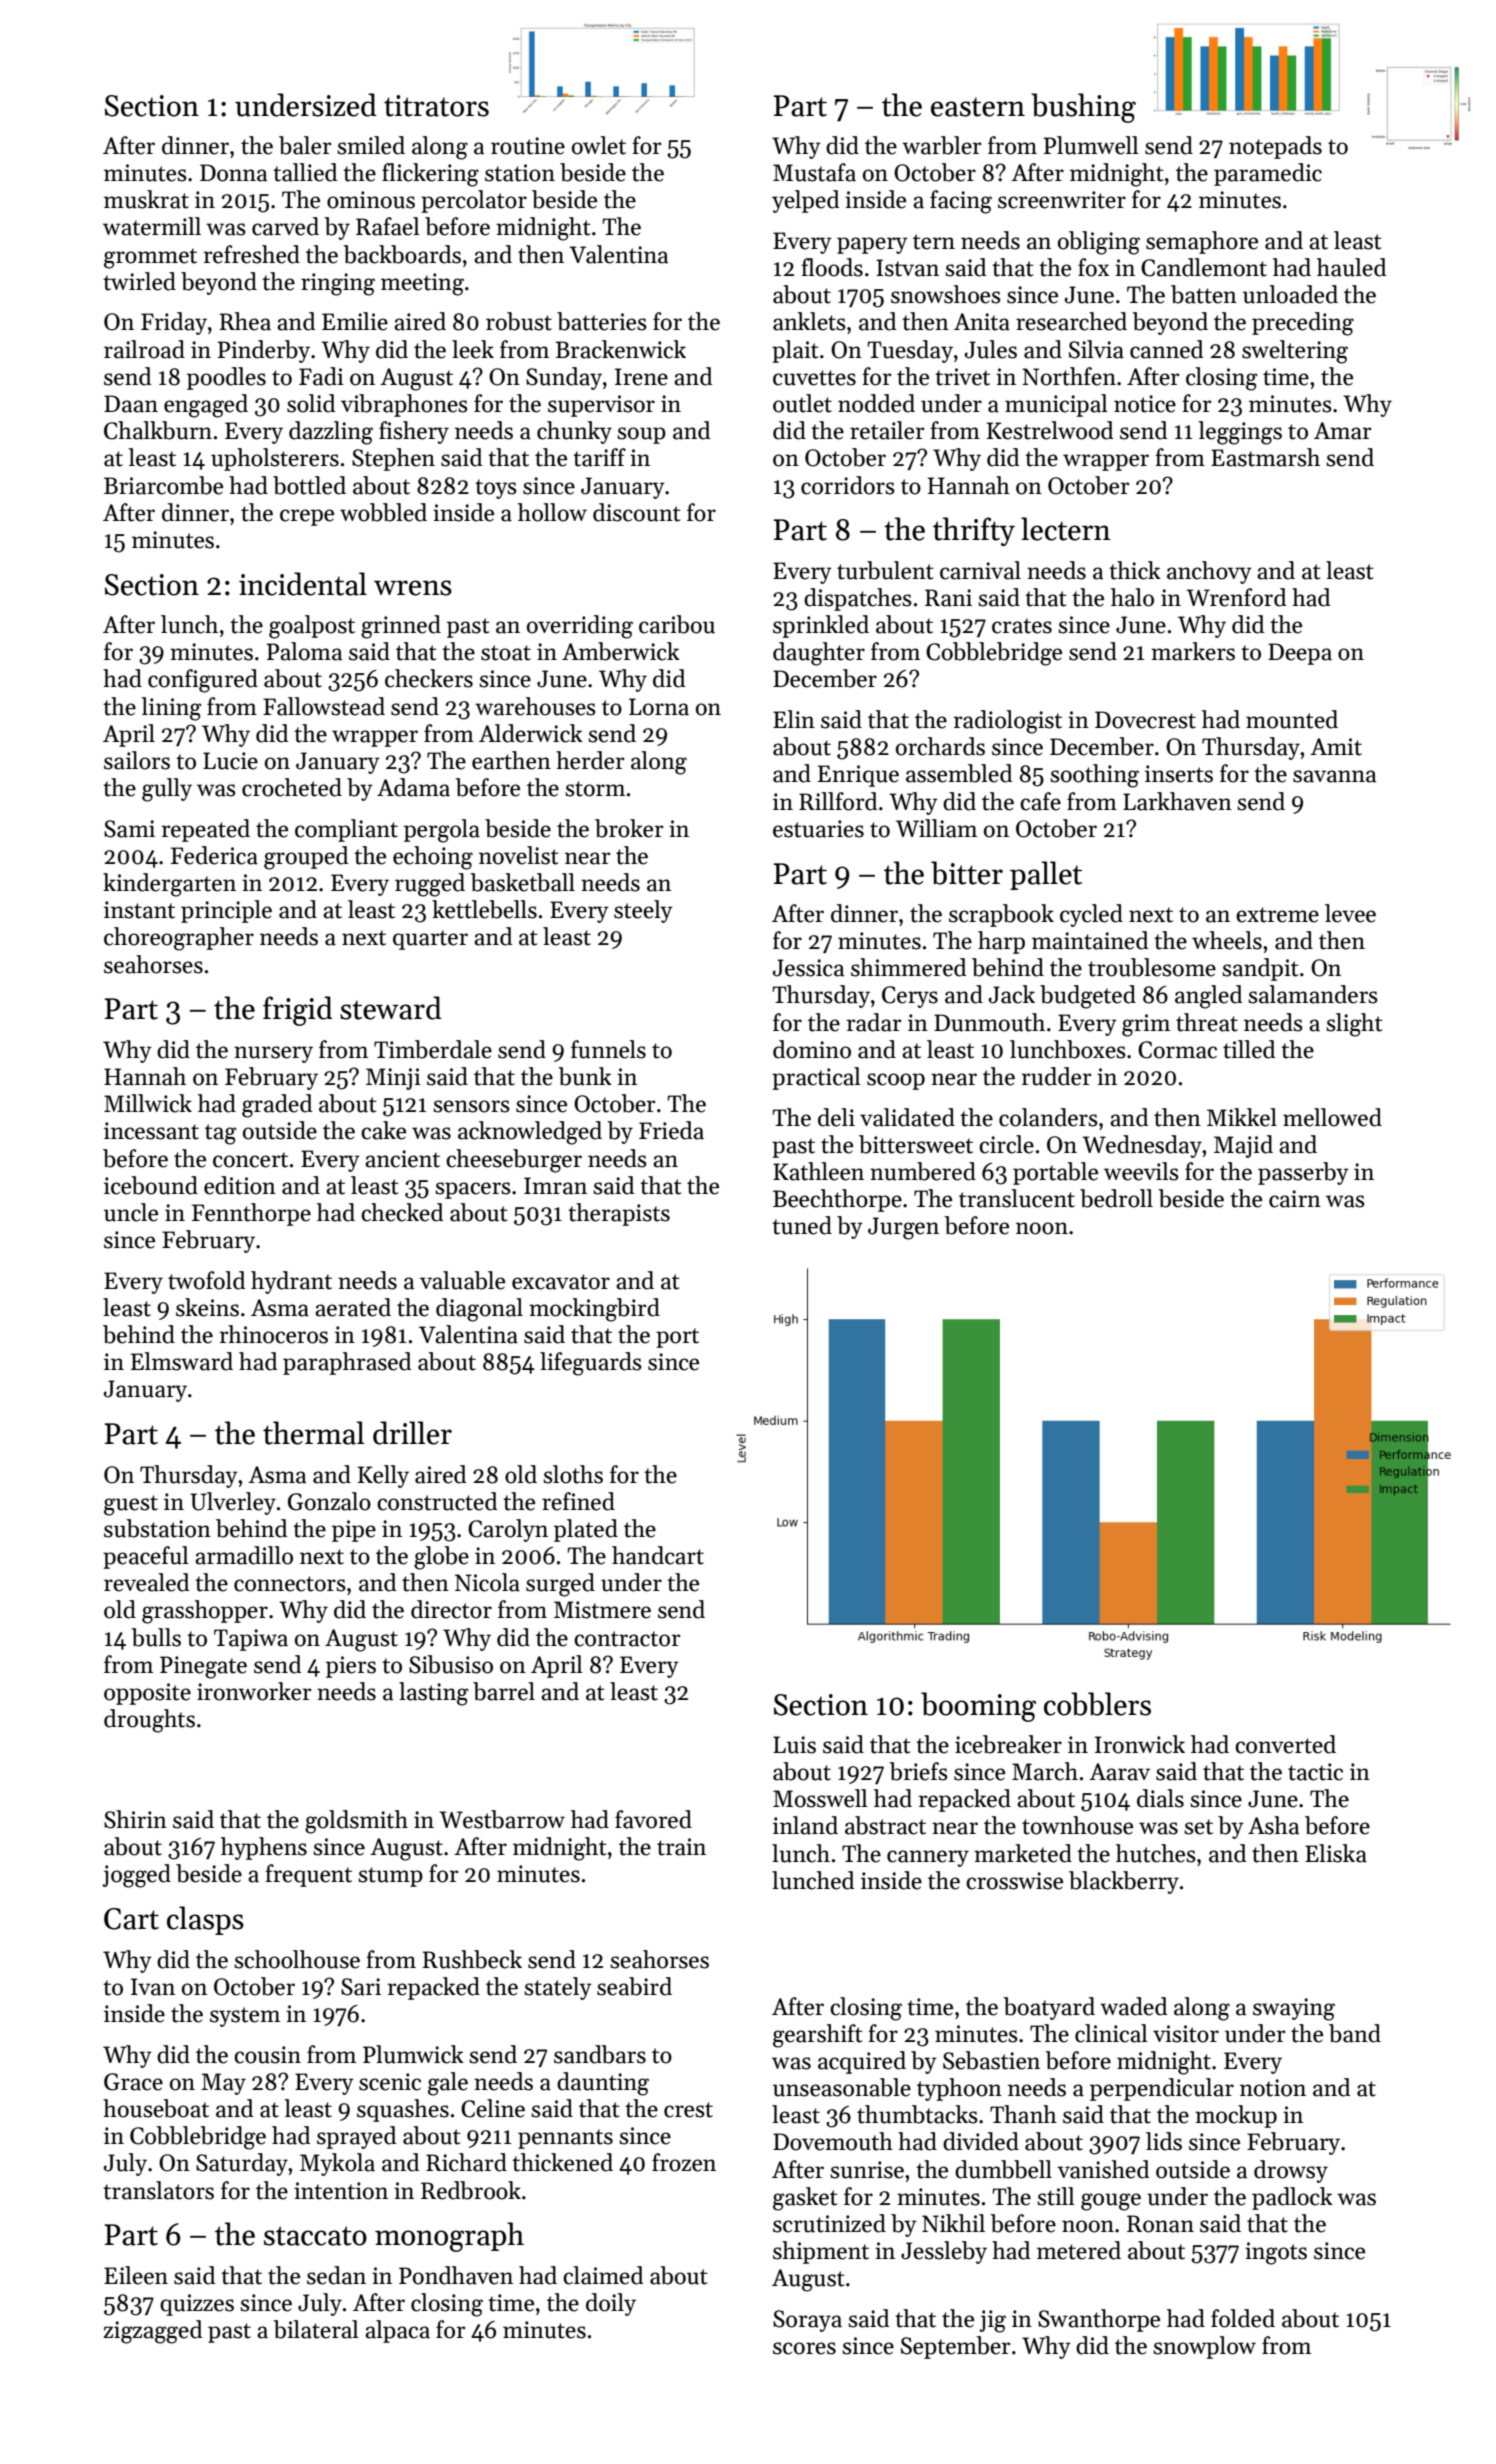  What do you see at coordinates (1204, 2347) in the document?
I see `snowplow` at bounding box center [1204, 2347].
